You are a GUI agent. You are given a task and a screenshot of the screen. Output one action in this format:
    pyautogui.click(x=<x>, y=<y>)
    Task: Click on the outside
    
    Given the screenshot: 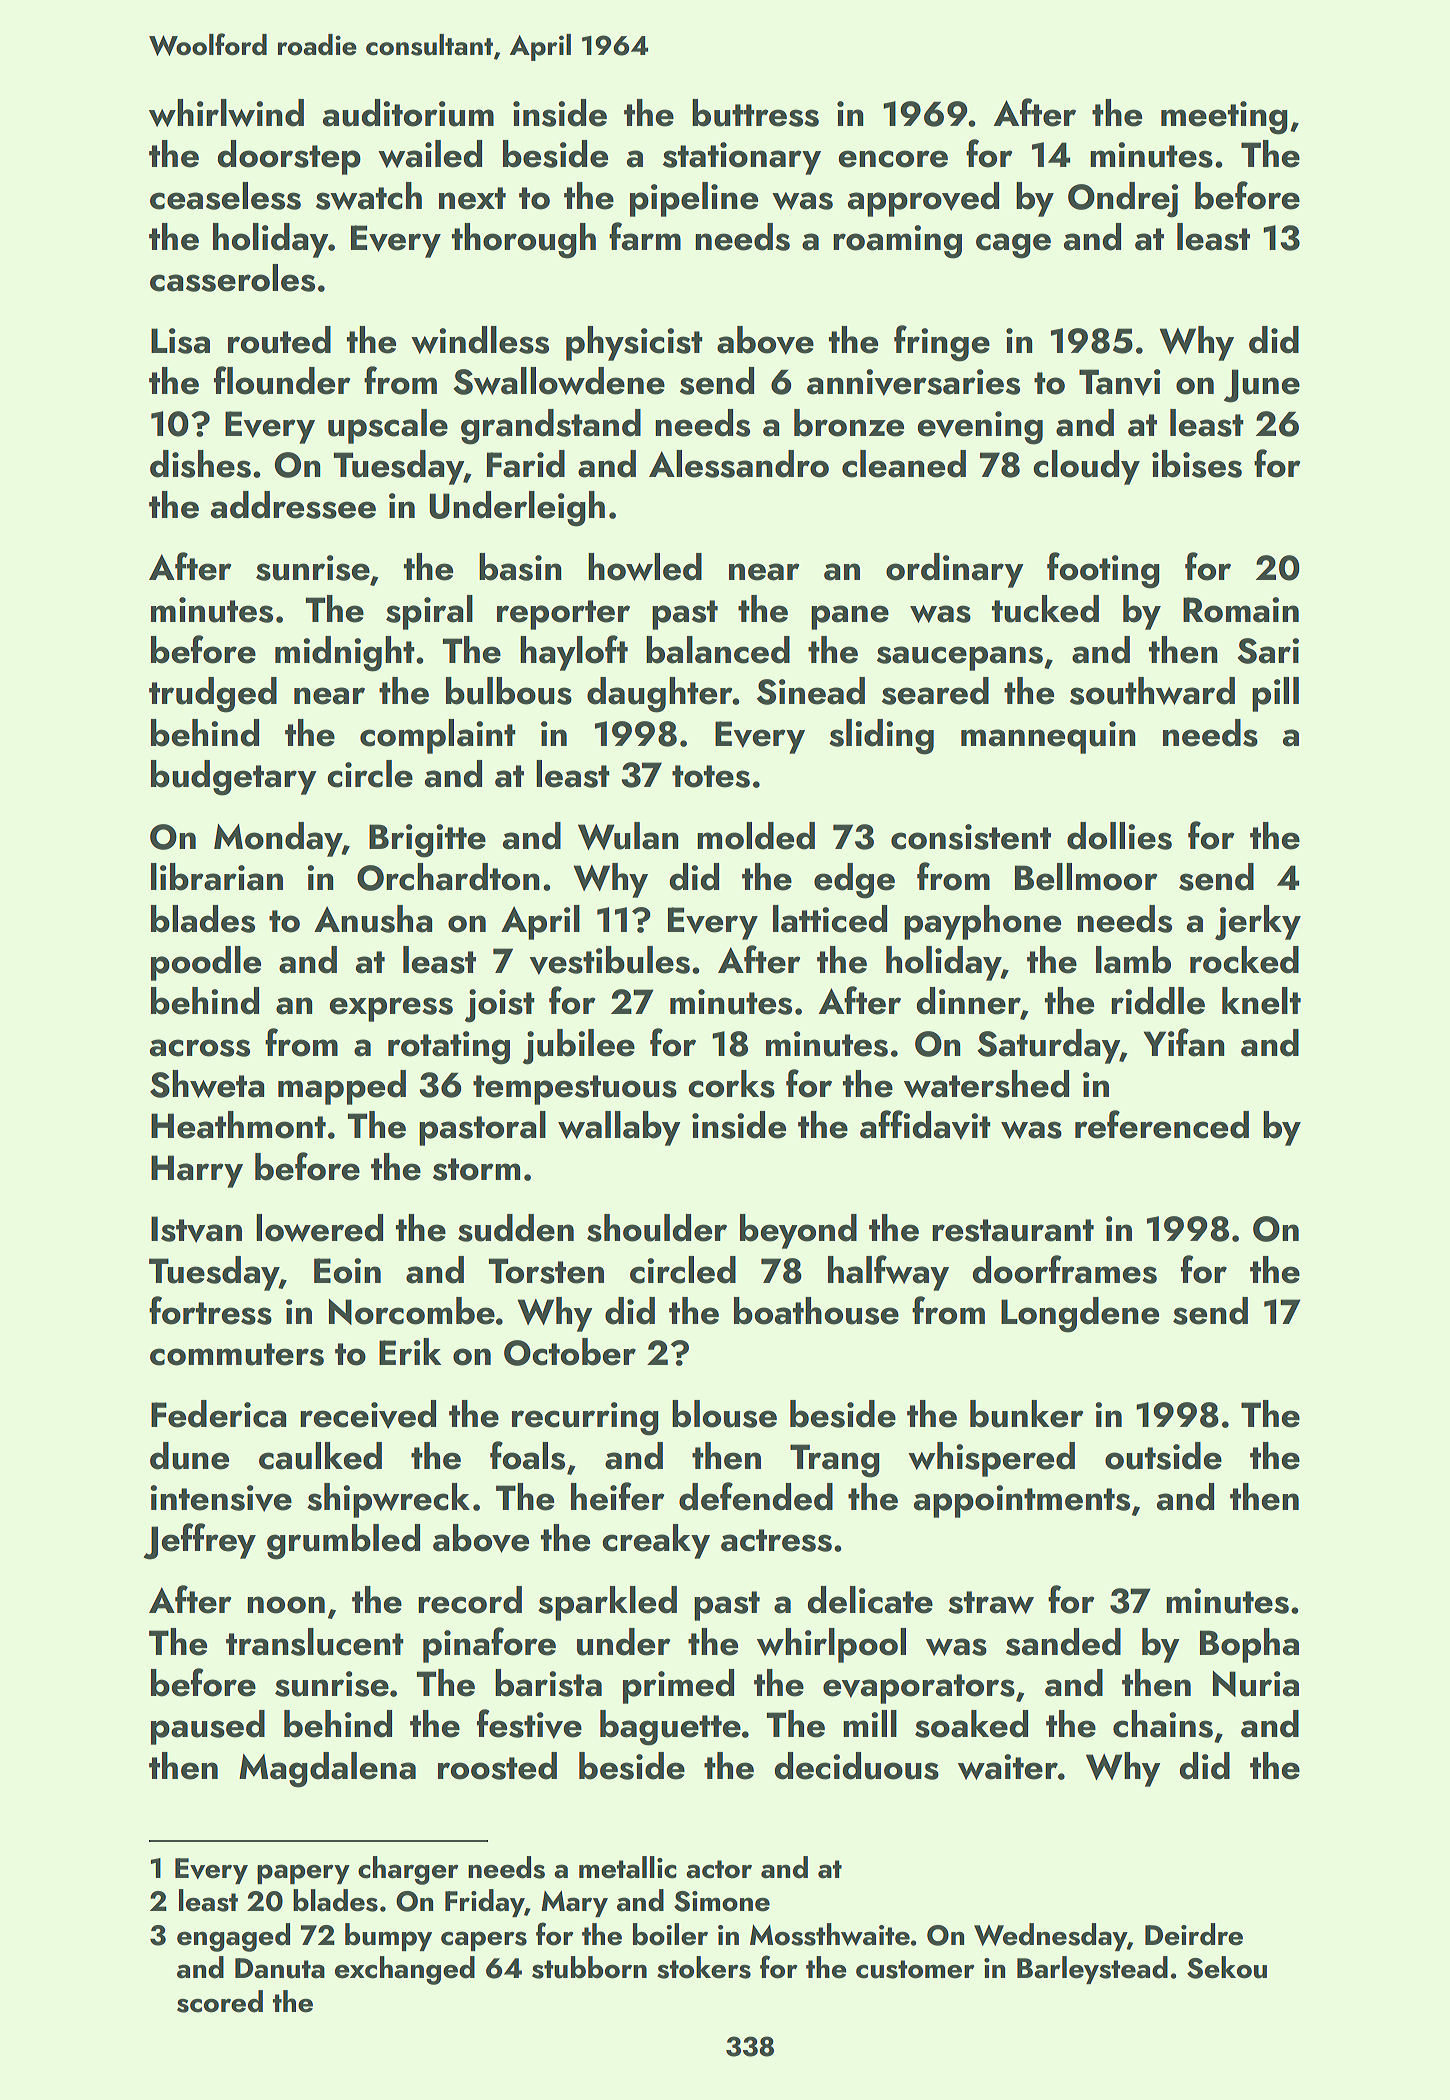 What is the action you would take?
    pyautogui.click(x=1163, y=1456)
